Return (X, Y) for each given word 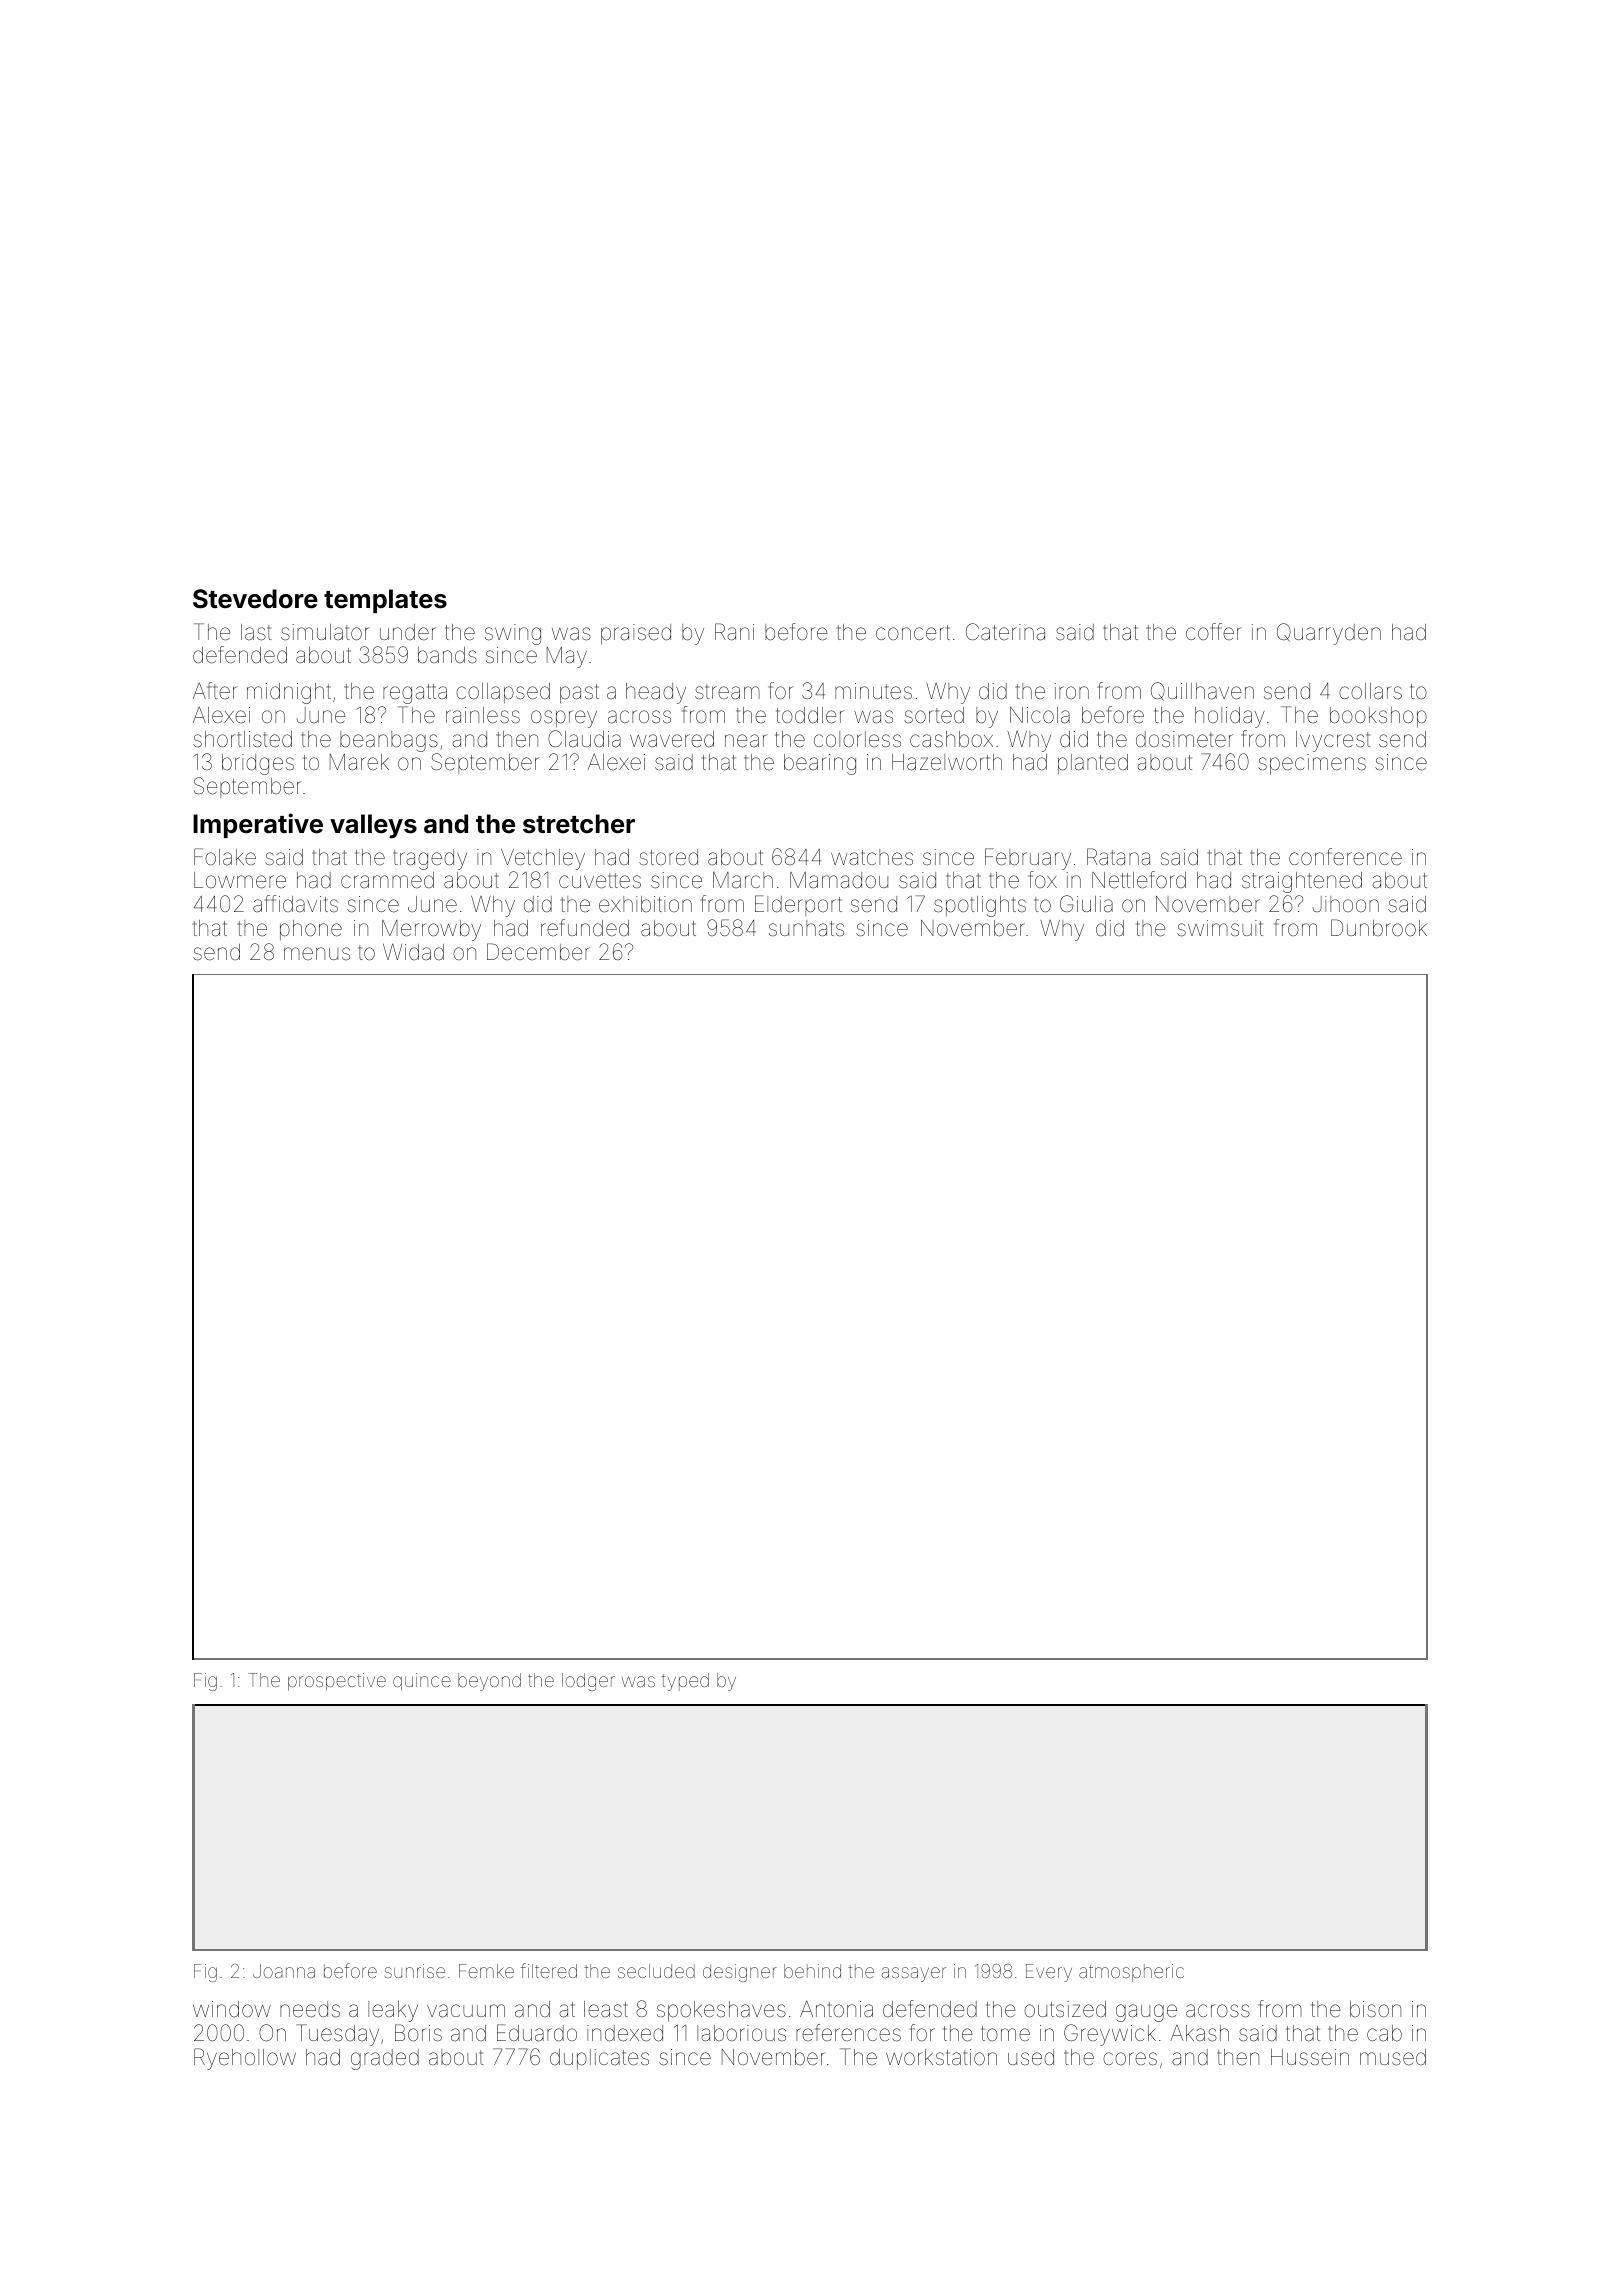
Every (1049, 1973)
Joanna (284, 1971)
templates (385, 601)
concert (913, 633)
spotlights (980, 906)
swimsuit (1220, 928)
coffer (1214, 631)
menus (317, 953)
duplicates (599, 2059)
